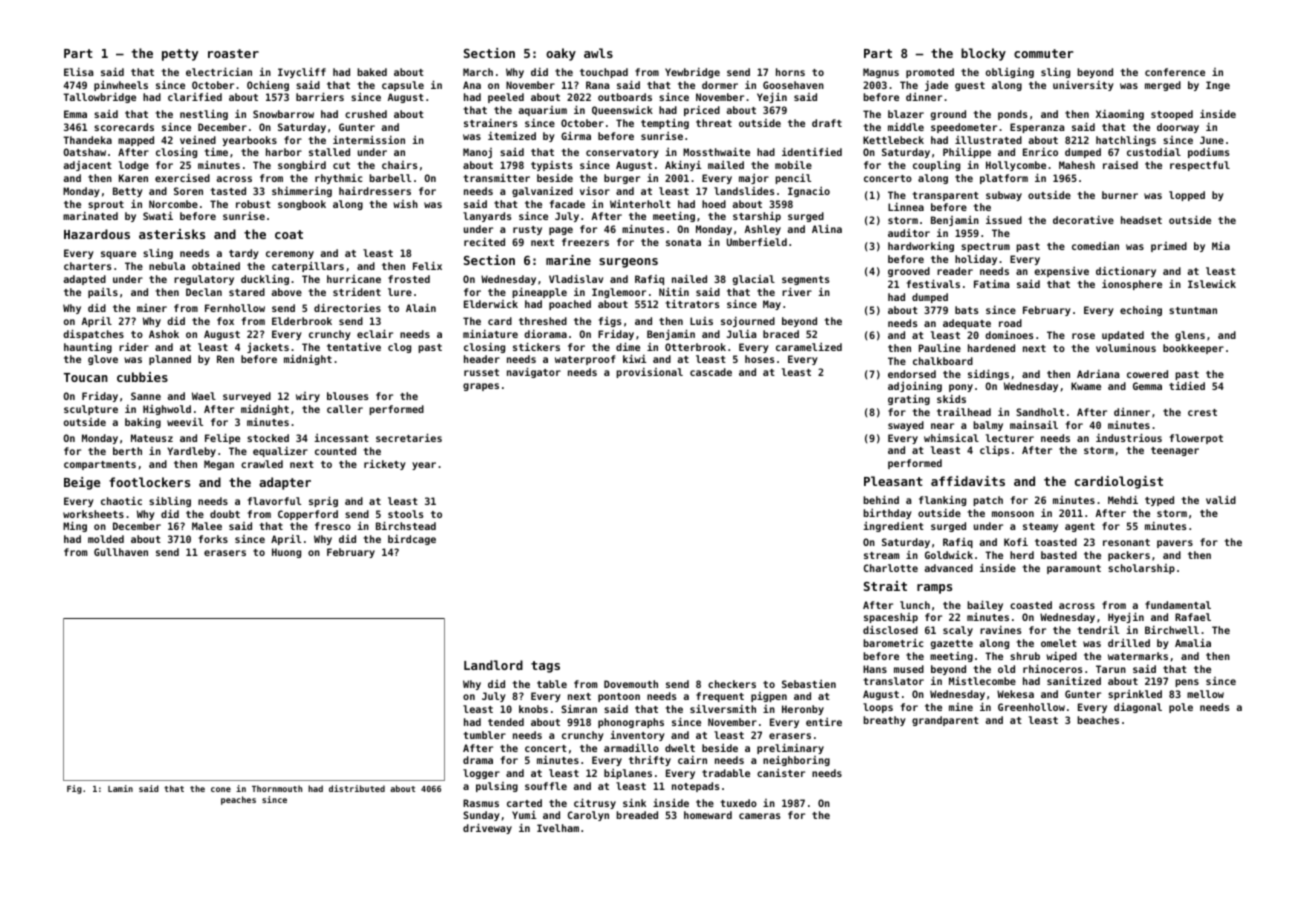 The width and height of the screenshot is (1308, 924). What do you see at coordinates (936, 166) in the screenshot?
I see `coupling` at bounding box center [936, 166].
